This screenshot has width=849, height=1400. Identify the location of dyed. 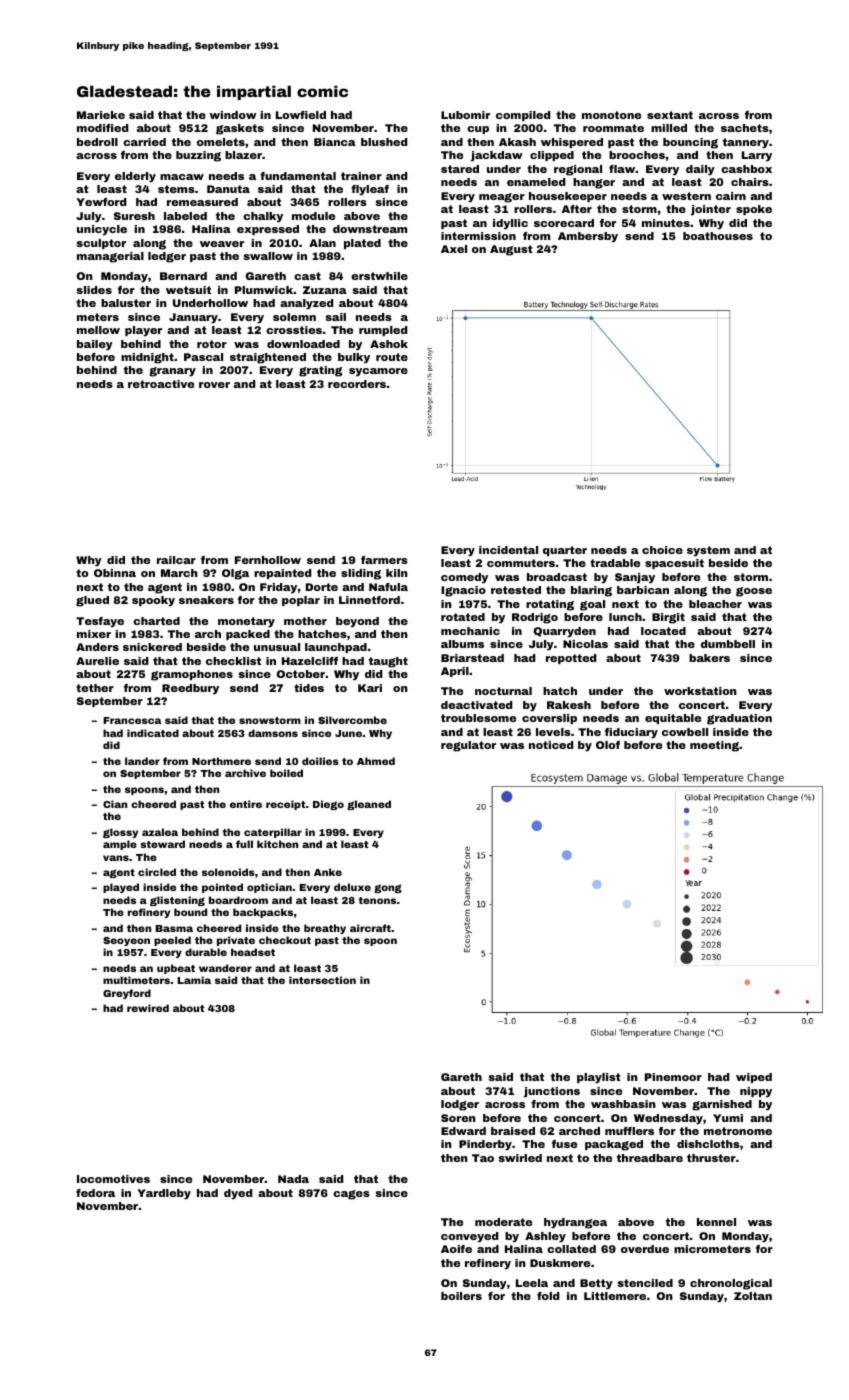
(238, 1194).
